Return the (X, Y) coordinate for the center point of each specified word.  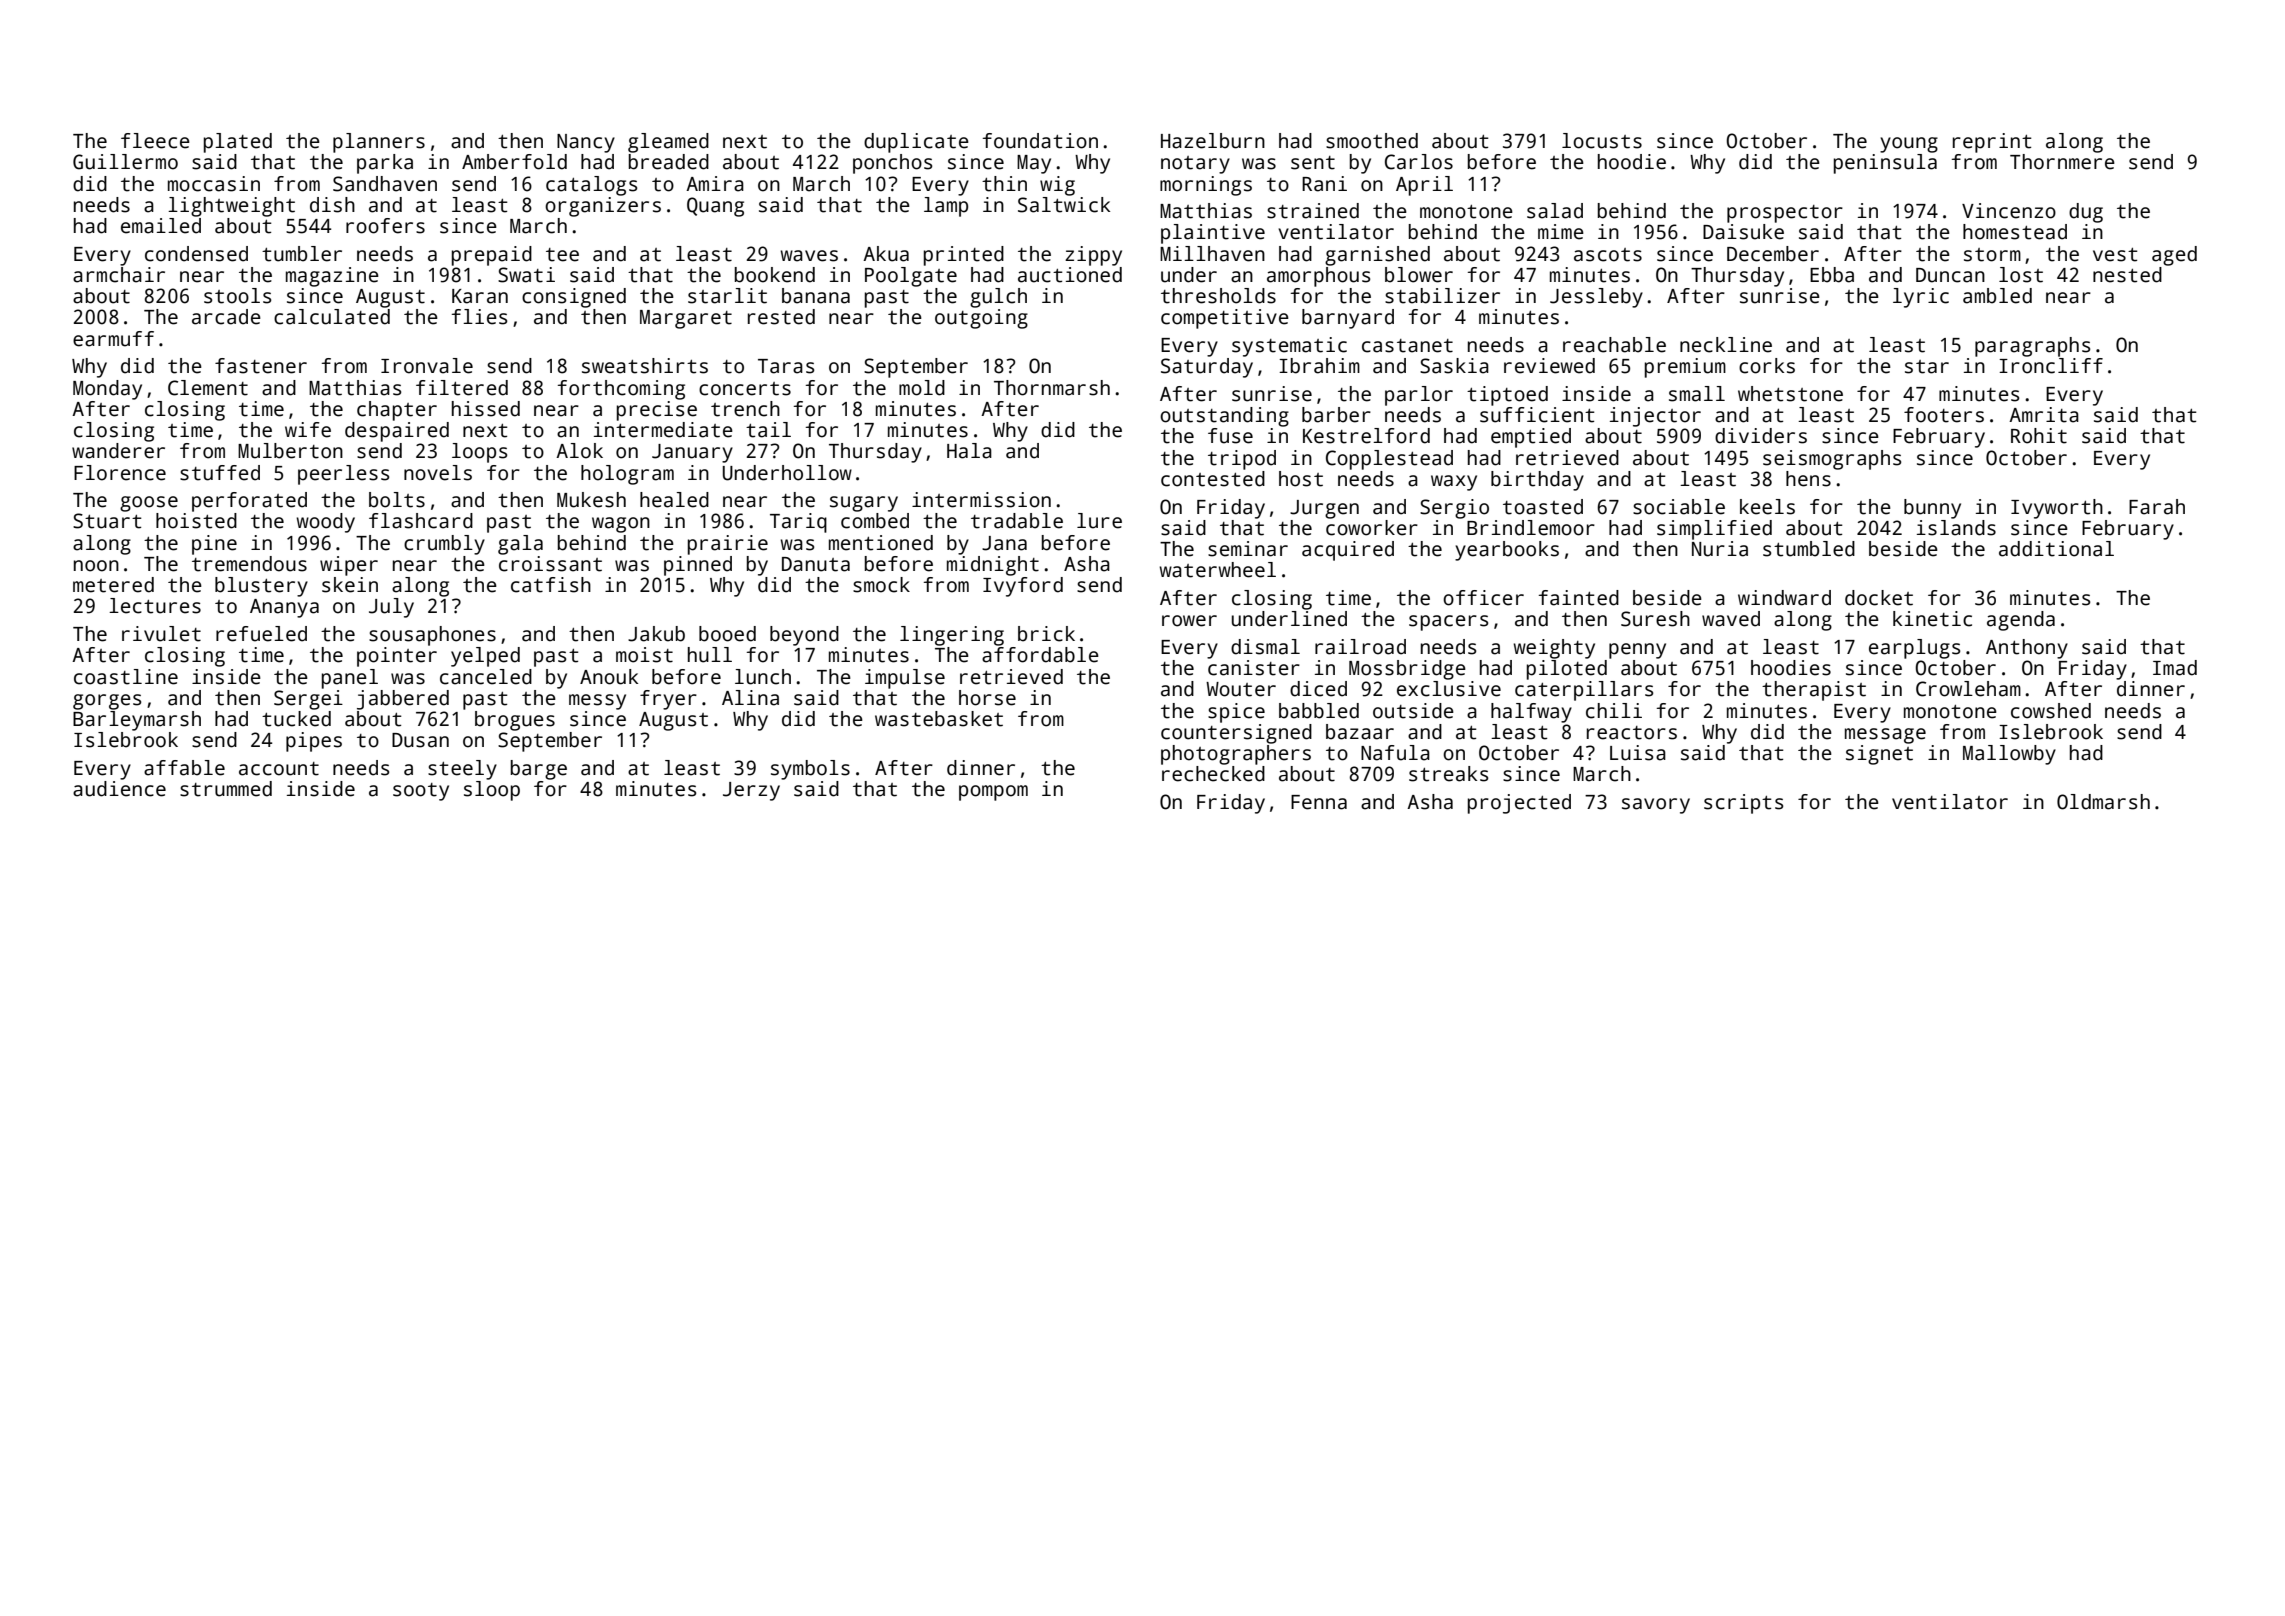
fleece (155, 141)
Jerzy (751, 791)
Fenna (1319, 802)
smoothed (1372, 141)
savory (1656, 806)
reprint (1992, 143)
